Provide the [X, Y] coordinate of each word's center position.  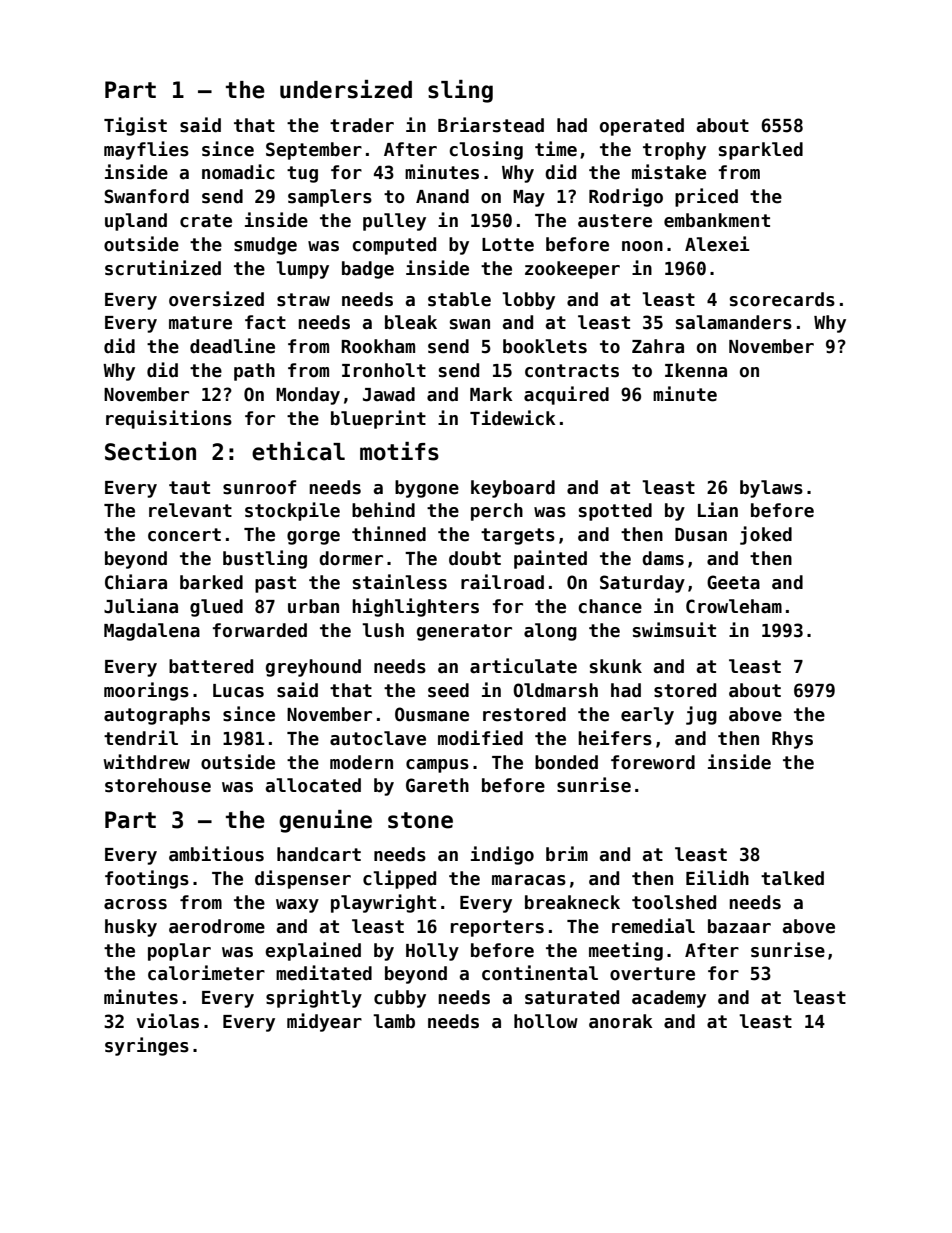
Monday [308, 396]
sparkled [761, 151]
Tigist [135, 126]
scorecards [782, 299]
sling [460, 91]
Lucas [238, 691]
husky [131, 928]
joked [766, 535]
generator [464, 632]
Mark [491, 394]
